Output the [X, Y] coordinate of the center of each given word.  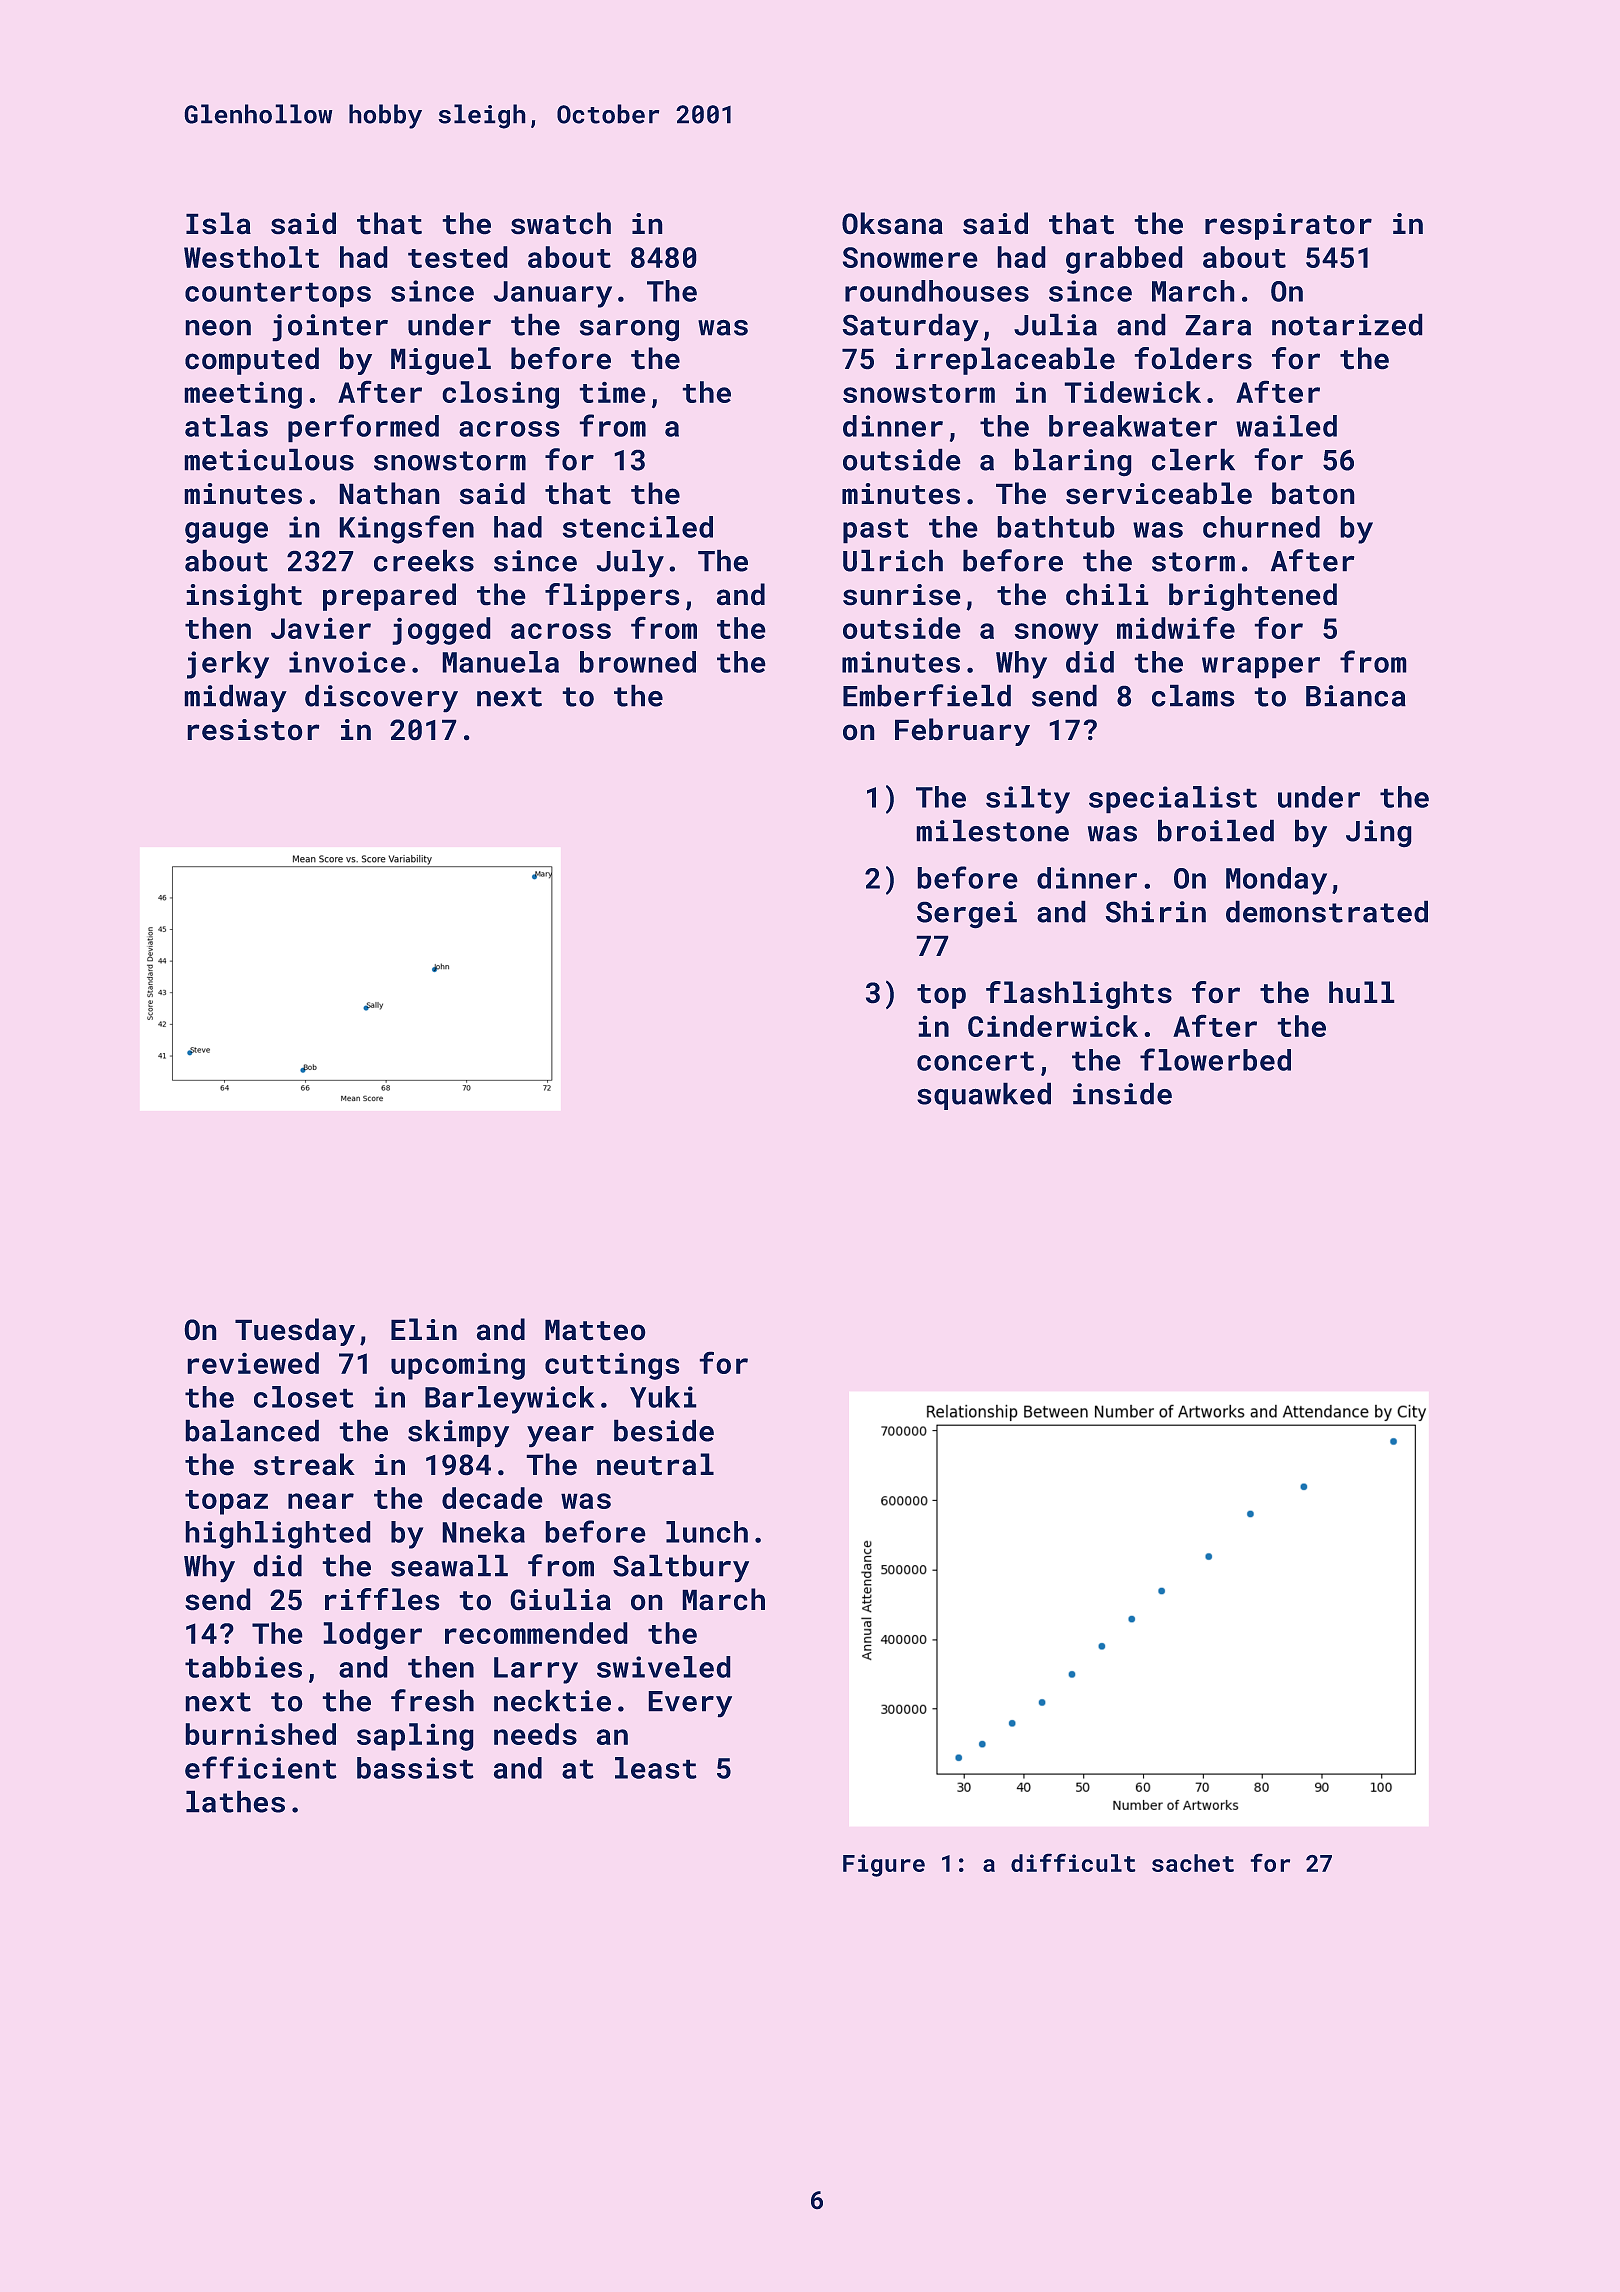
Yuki [663, 1397]
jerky [228, 665]
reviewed [253, 1363]
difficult [1073, 1862]
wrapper [1261, 668]
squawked [984, 1096]
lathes [235, 1801]
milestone [992, 830]
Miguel [441, 361]
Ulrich [893, 560]
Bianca [1356, 696]
